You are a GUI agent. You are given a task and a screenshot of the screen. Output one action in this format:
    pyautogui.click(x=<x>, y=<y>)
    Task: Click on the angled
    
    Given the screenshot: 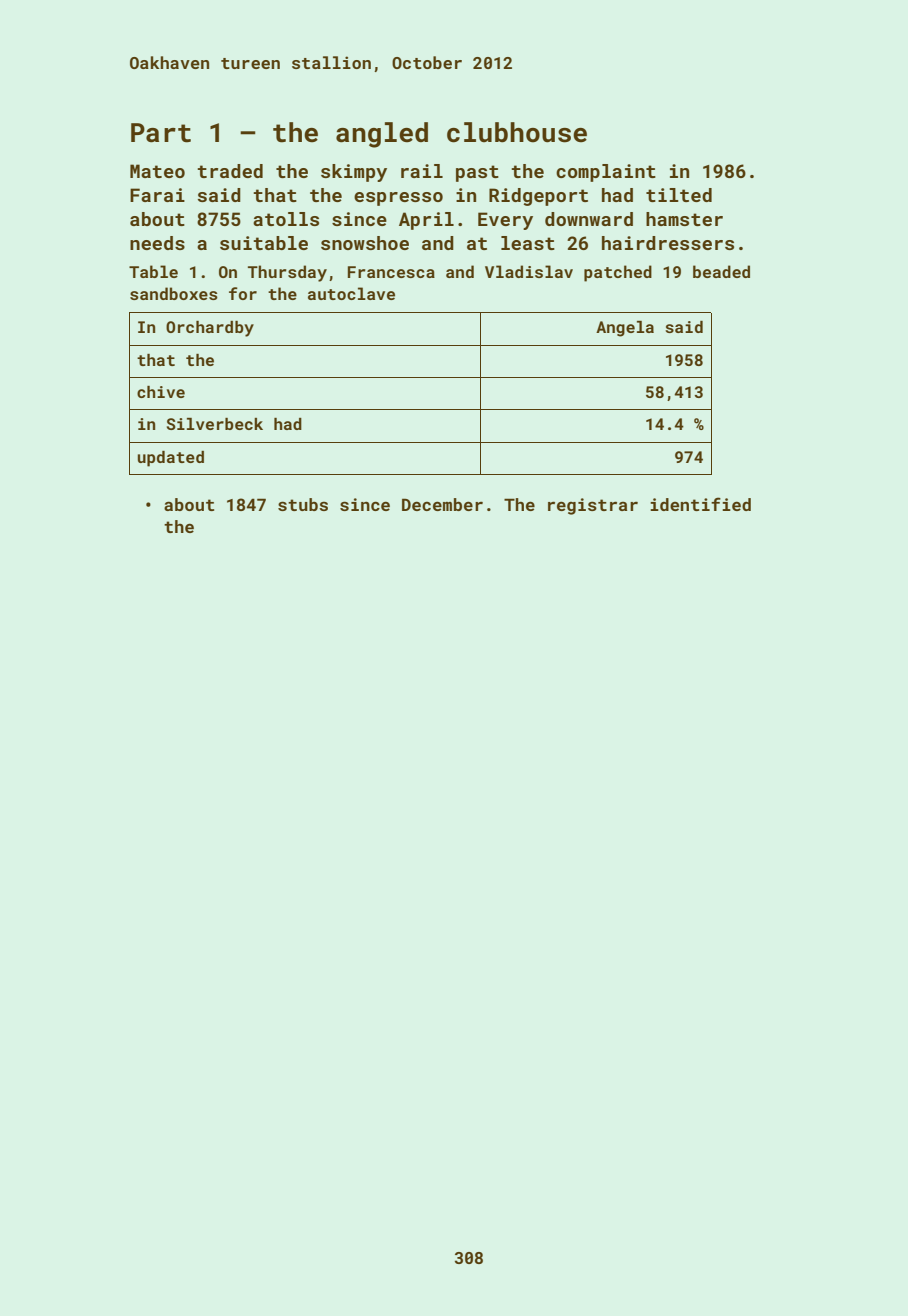 What is the action you would take?
    pyautogui.click(x=382, y=135)
